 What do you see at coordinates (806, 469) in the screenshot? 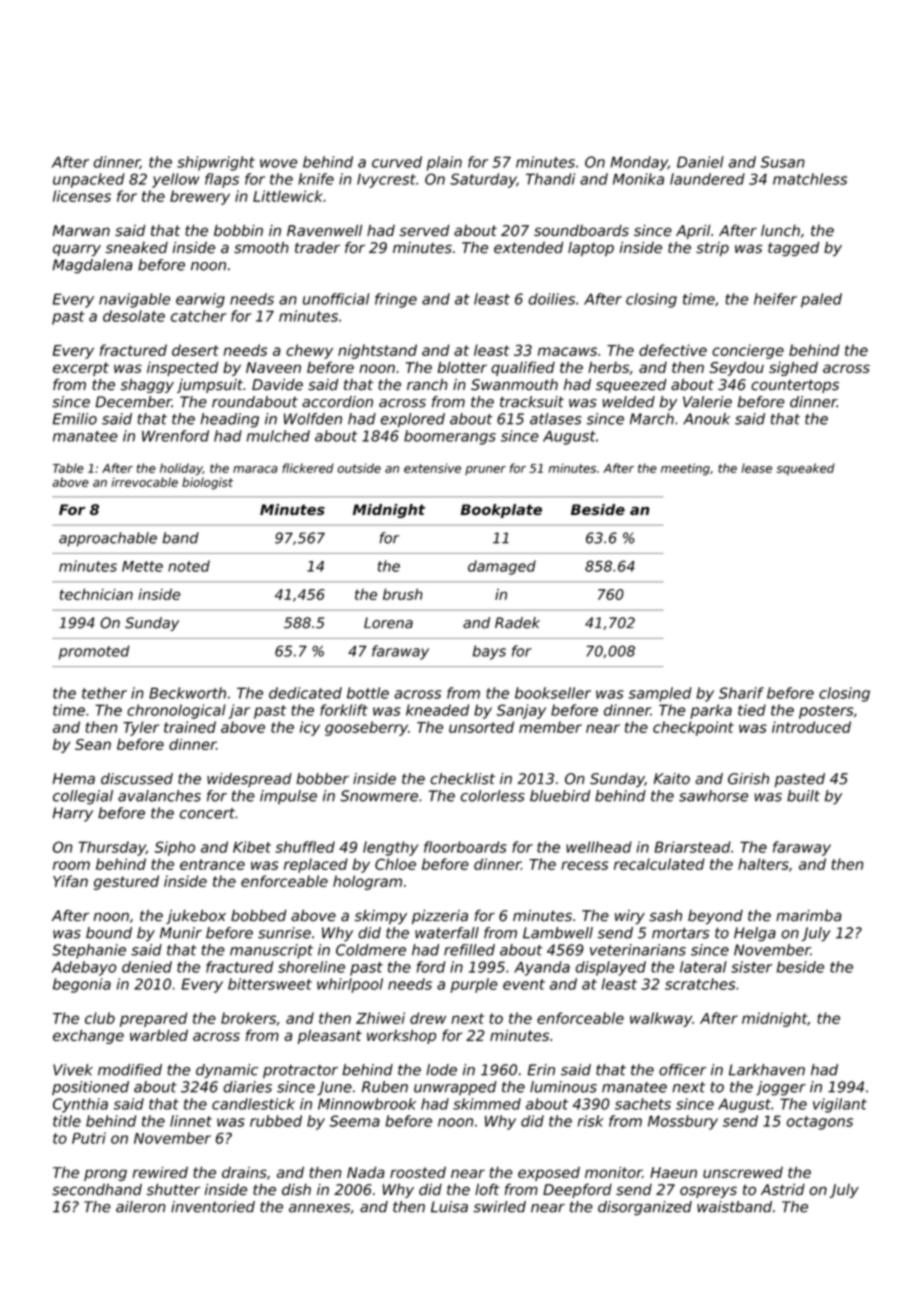
I see `squeaked` at bounding box center [806, 469].
